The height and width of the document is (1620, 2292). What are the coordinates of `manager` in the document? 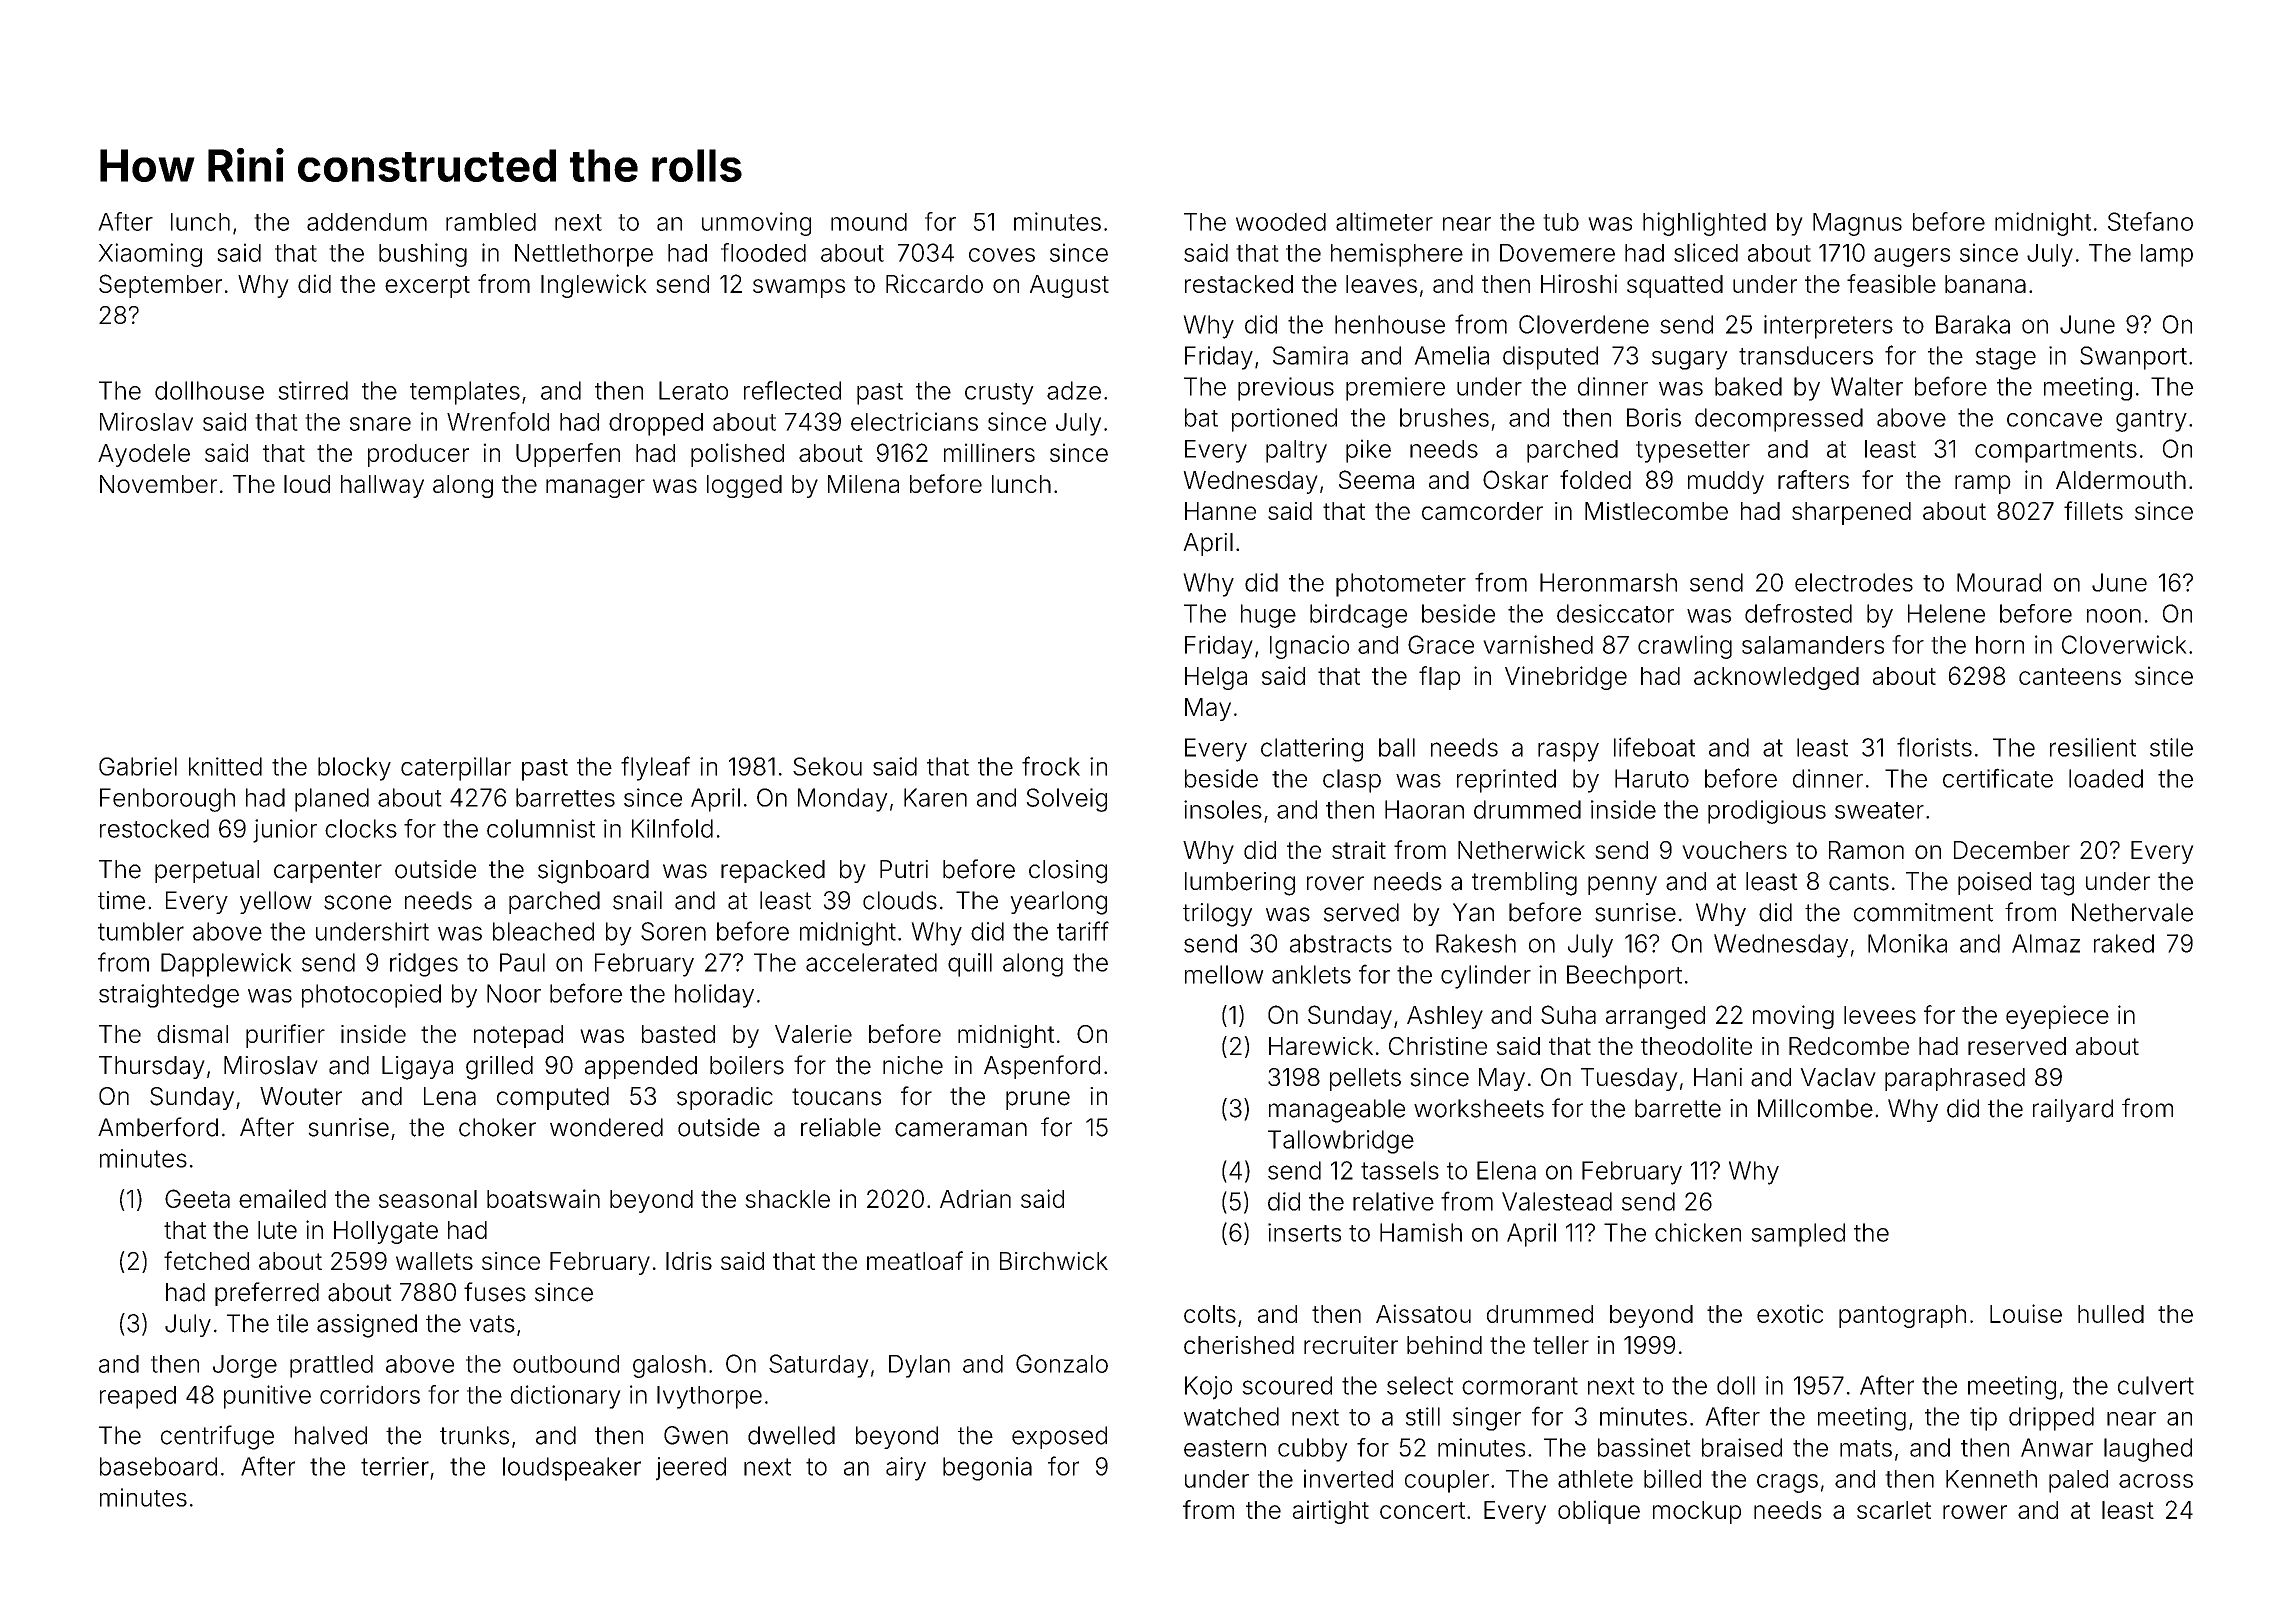 It's located at (595, 488).
